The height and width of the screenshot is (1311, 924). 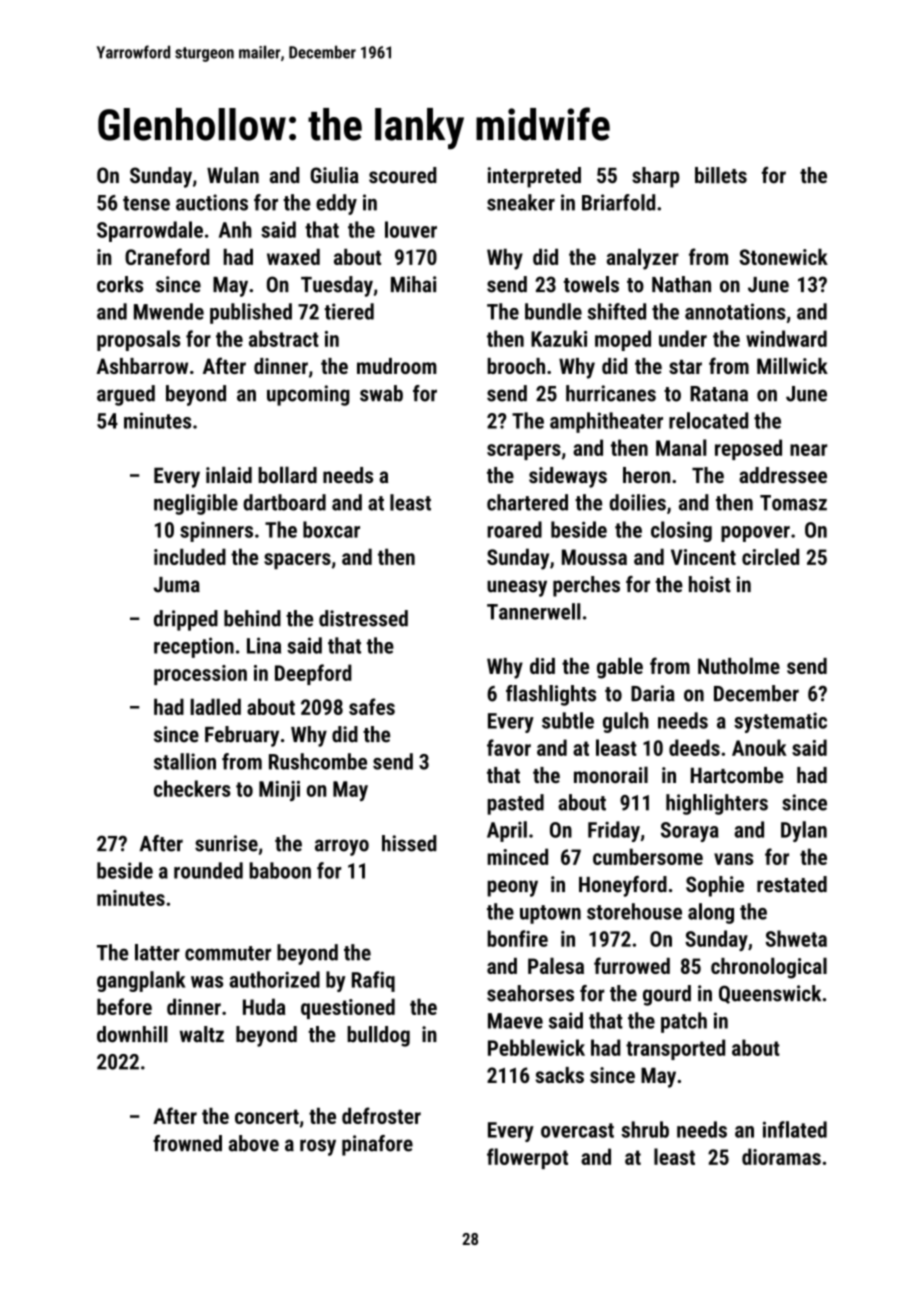 What do you see at coordinates (521, 202) in the screenshot?
I see `sneaker` at bounding box center [521, 202].
